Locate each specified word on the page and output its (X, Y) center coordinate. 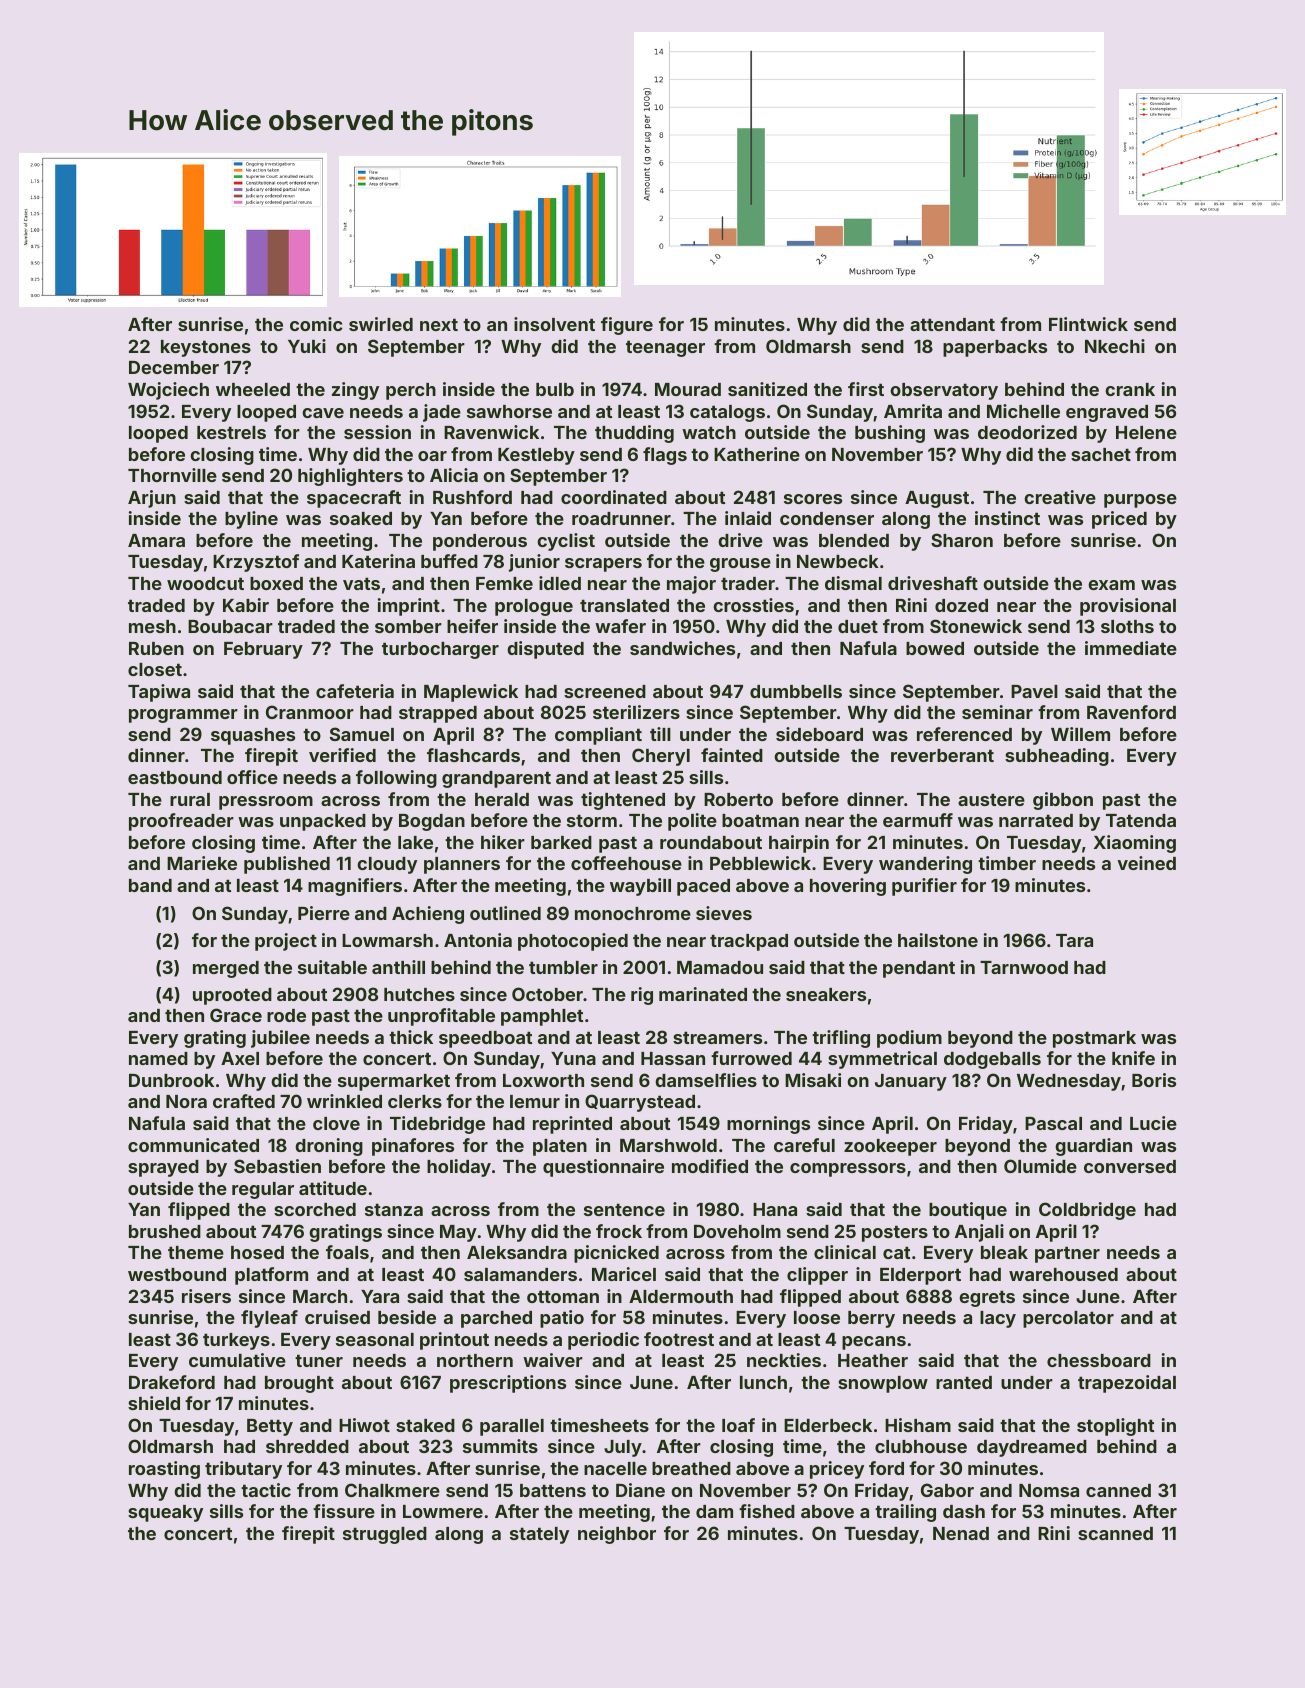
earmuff (918, 820)
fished (767, 1511)
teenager (665, 348)
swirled (381, 324)
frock (619, 1231)
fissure (344, 1511)
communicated (193, 1145)
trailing (905, 1513)
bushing (890, 434)
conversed (1130, 1166)
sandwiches (682, 648)
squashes (253, 736)
